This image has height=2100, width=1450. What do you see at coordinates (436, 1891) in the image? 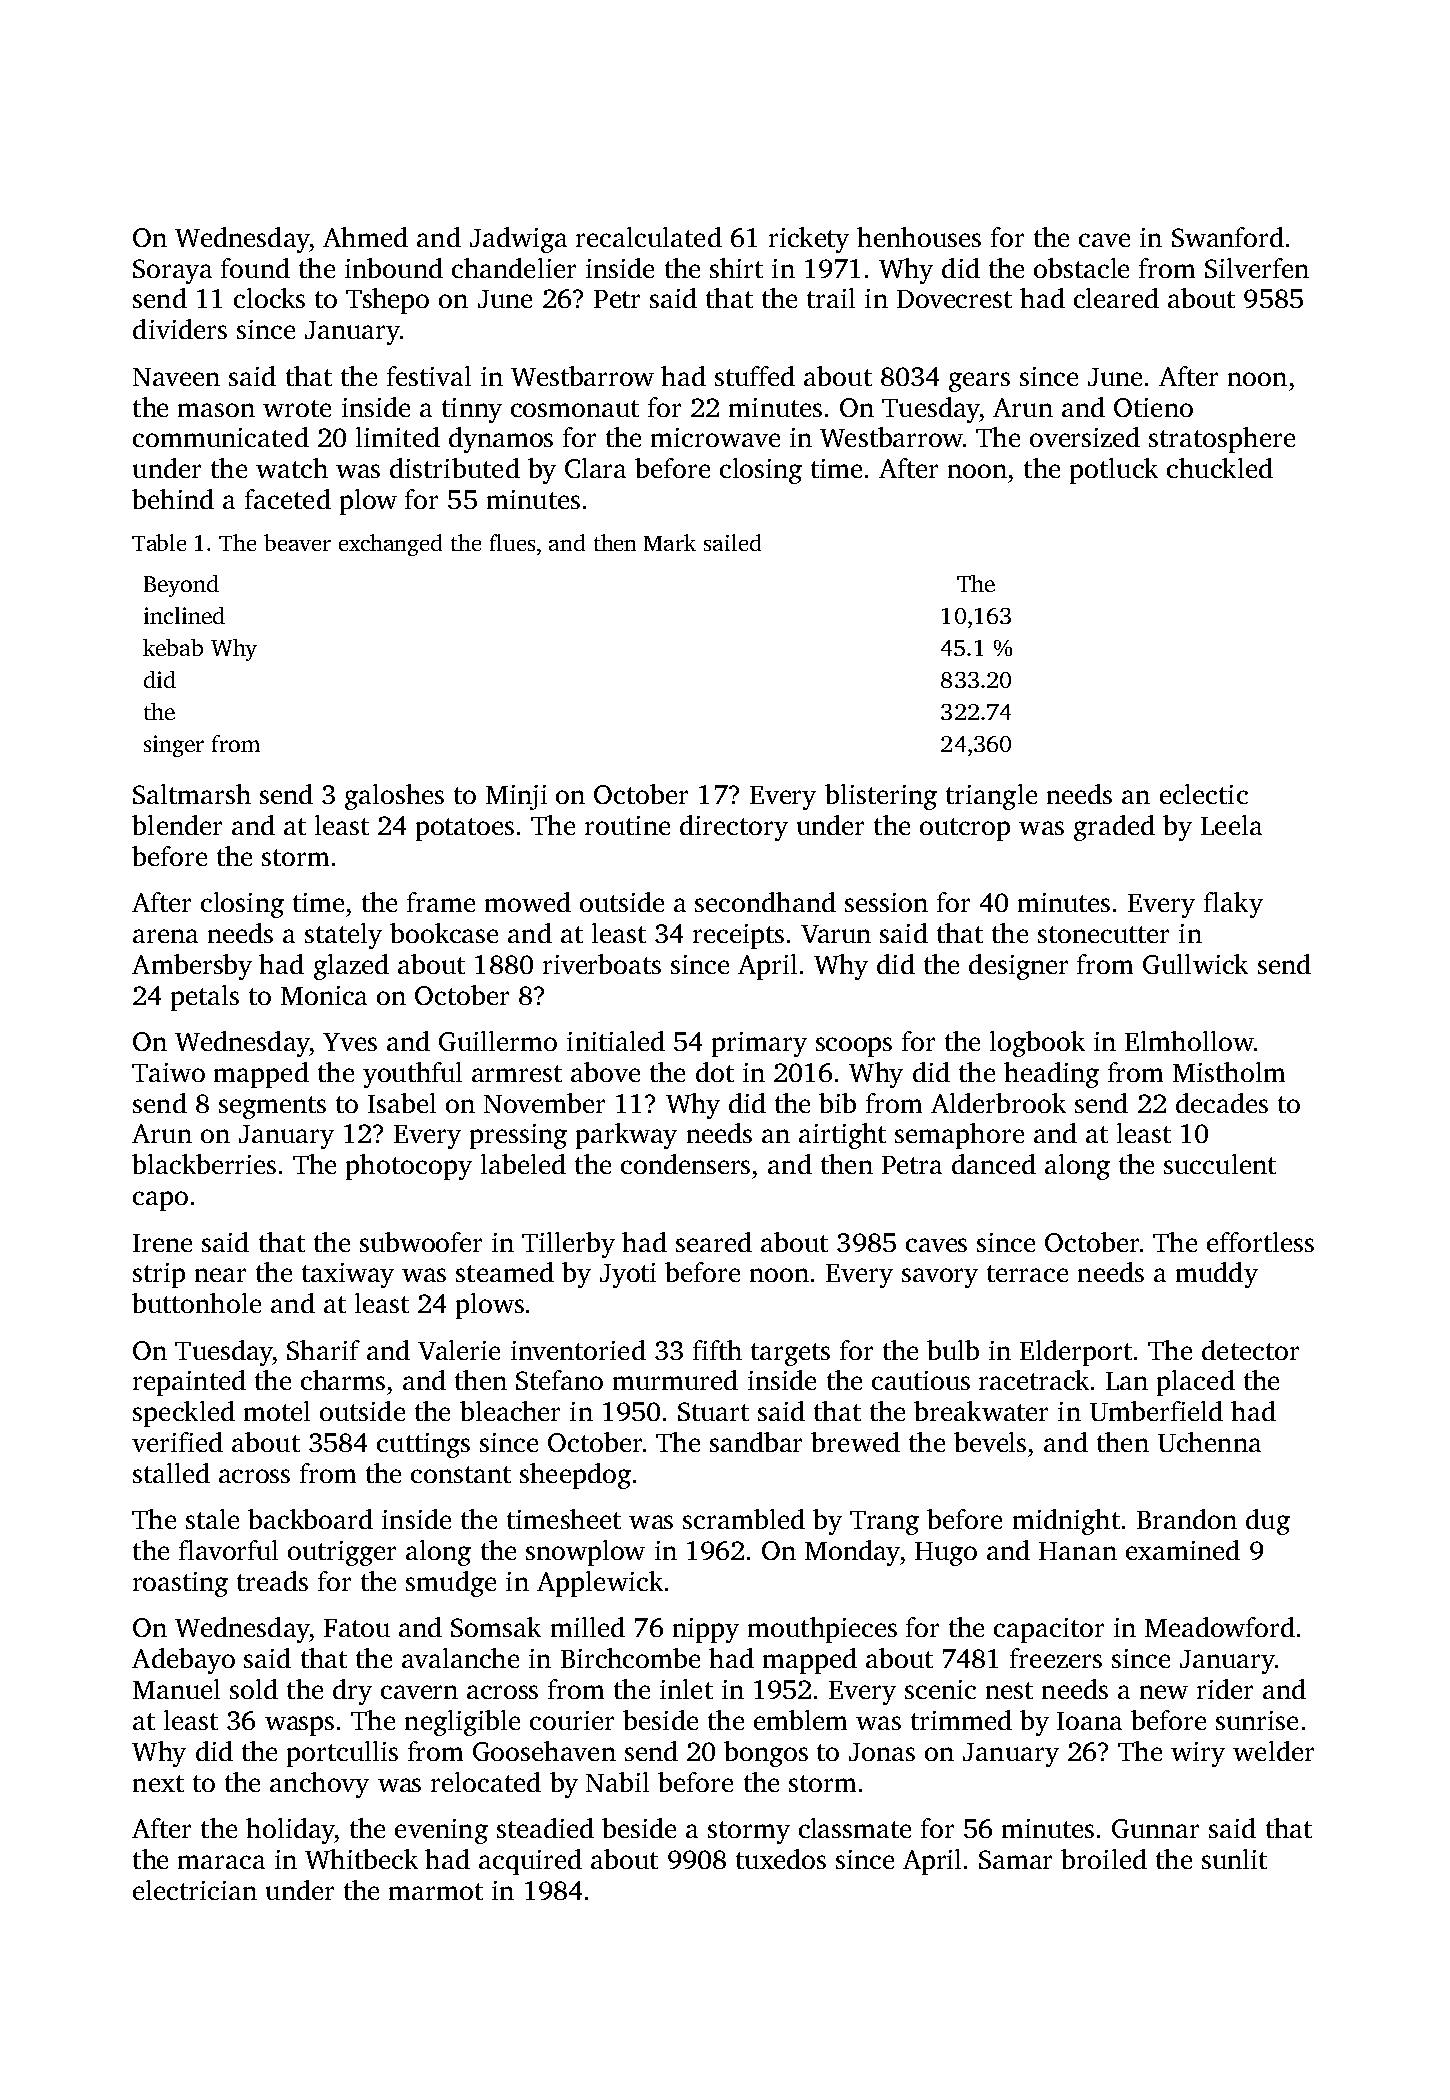
I see `marmot` at bounding box center [436, 1891].
